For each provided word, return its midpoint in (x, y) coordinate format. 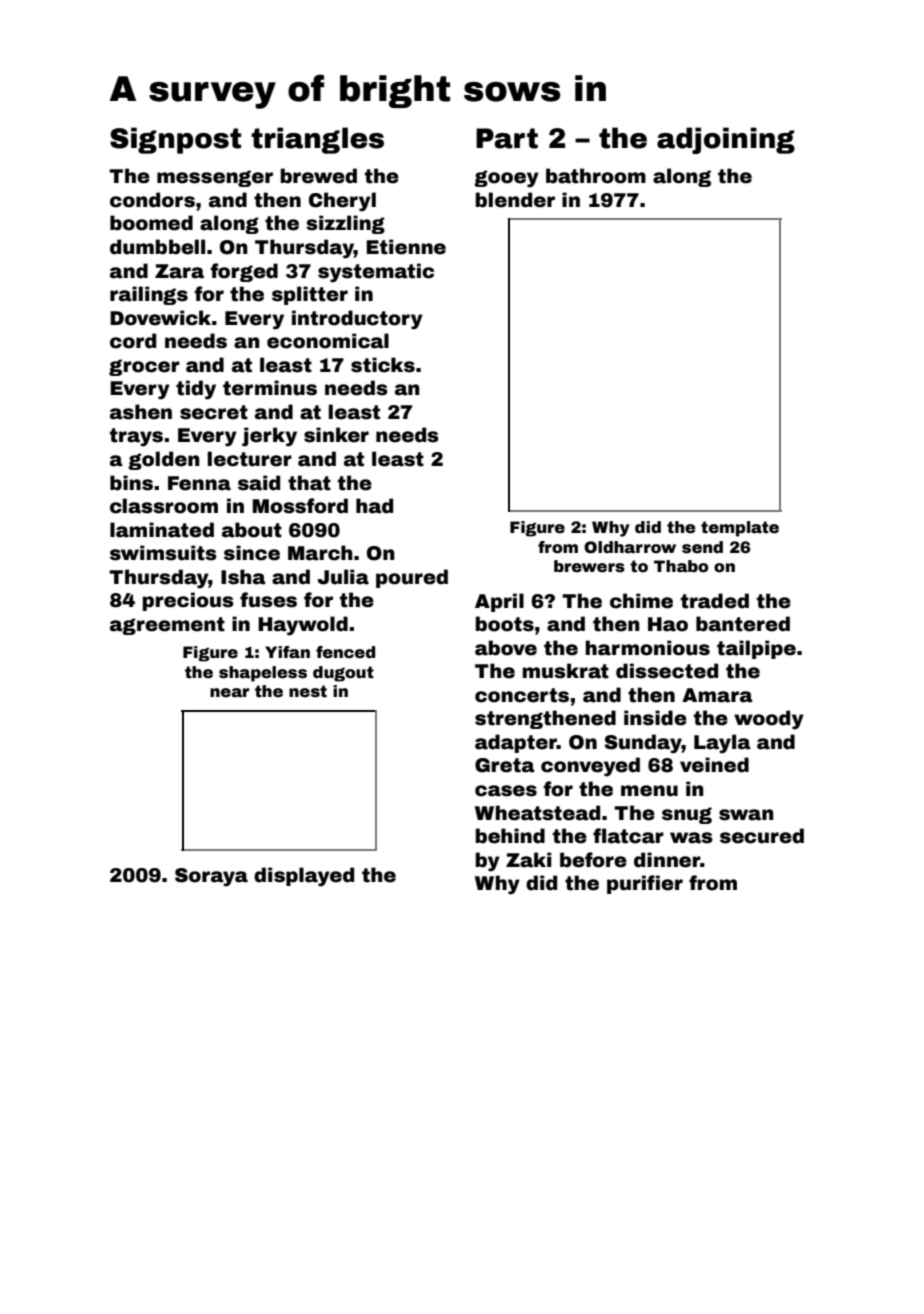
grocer (144, 367)
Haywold (303, 626)
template (740, 529)
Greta (505, 765)
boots (505, 624)
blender (515, 200)
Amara (717, 695)
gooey (506, 179)
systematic (376, 273)
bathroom (596, 176)
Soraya (211, 877)
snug (687, 815)
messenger (215, 178)
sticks (383, 365)
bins (131, 483)
